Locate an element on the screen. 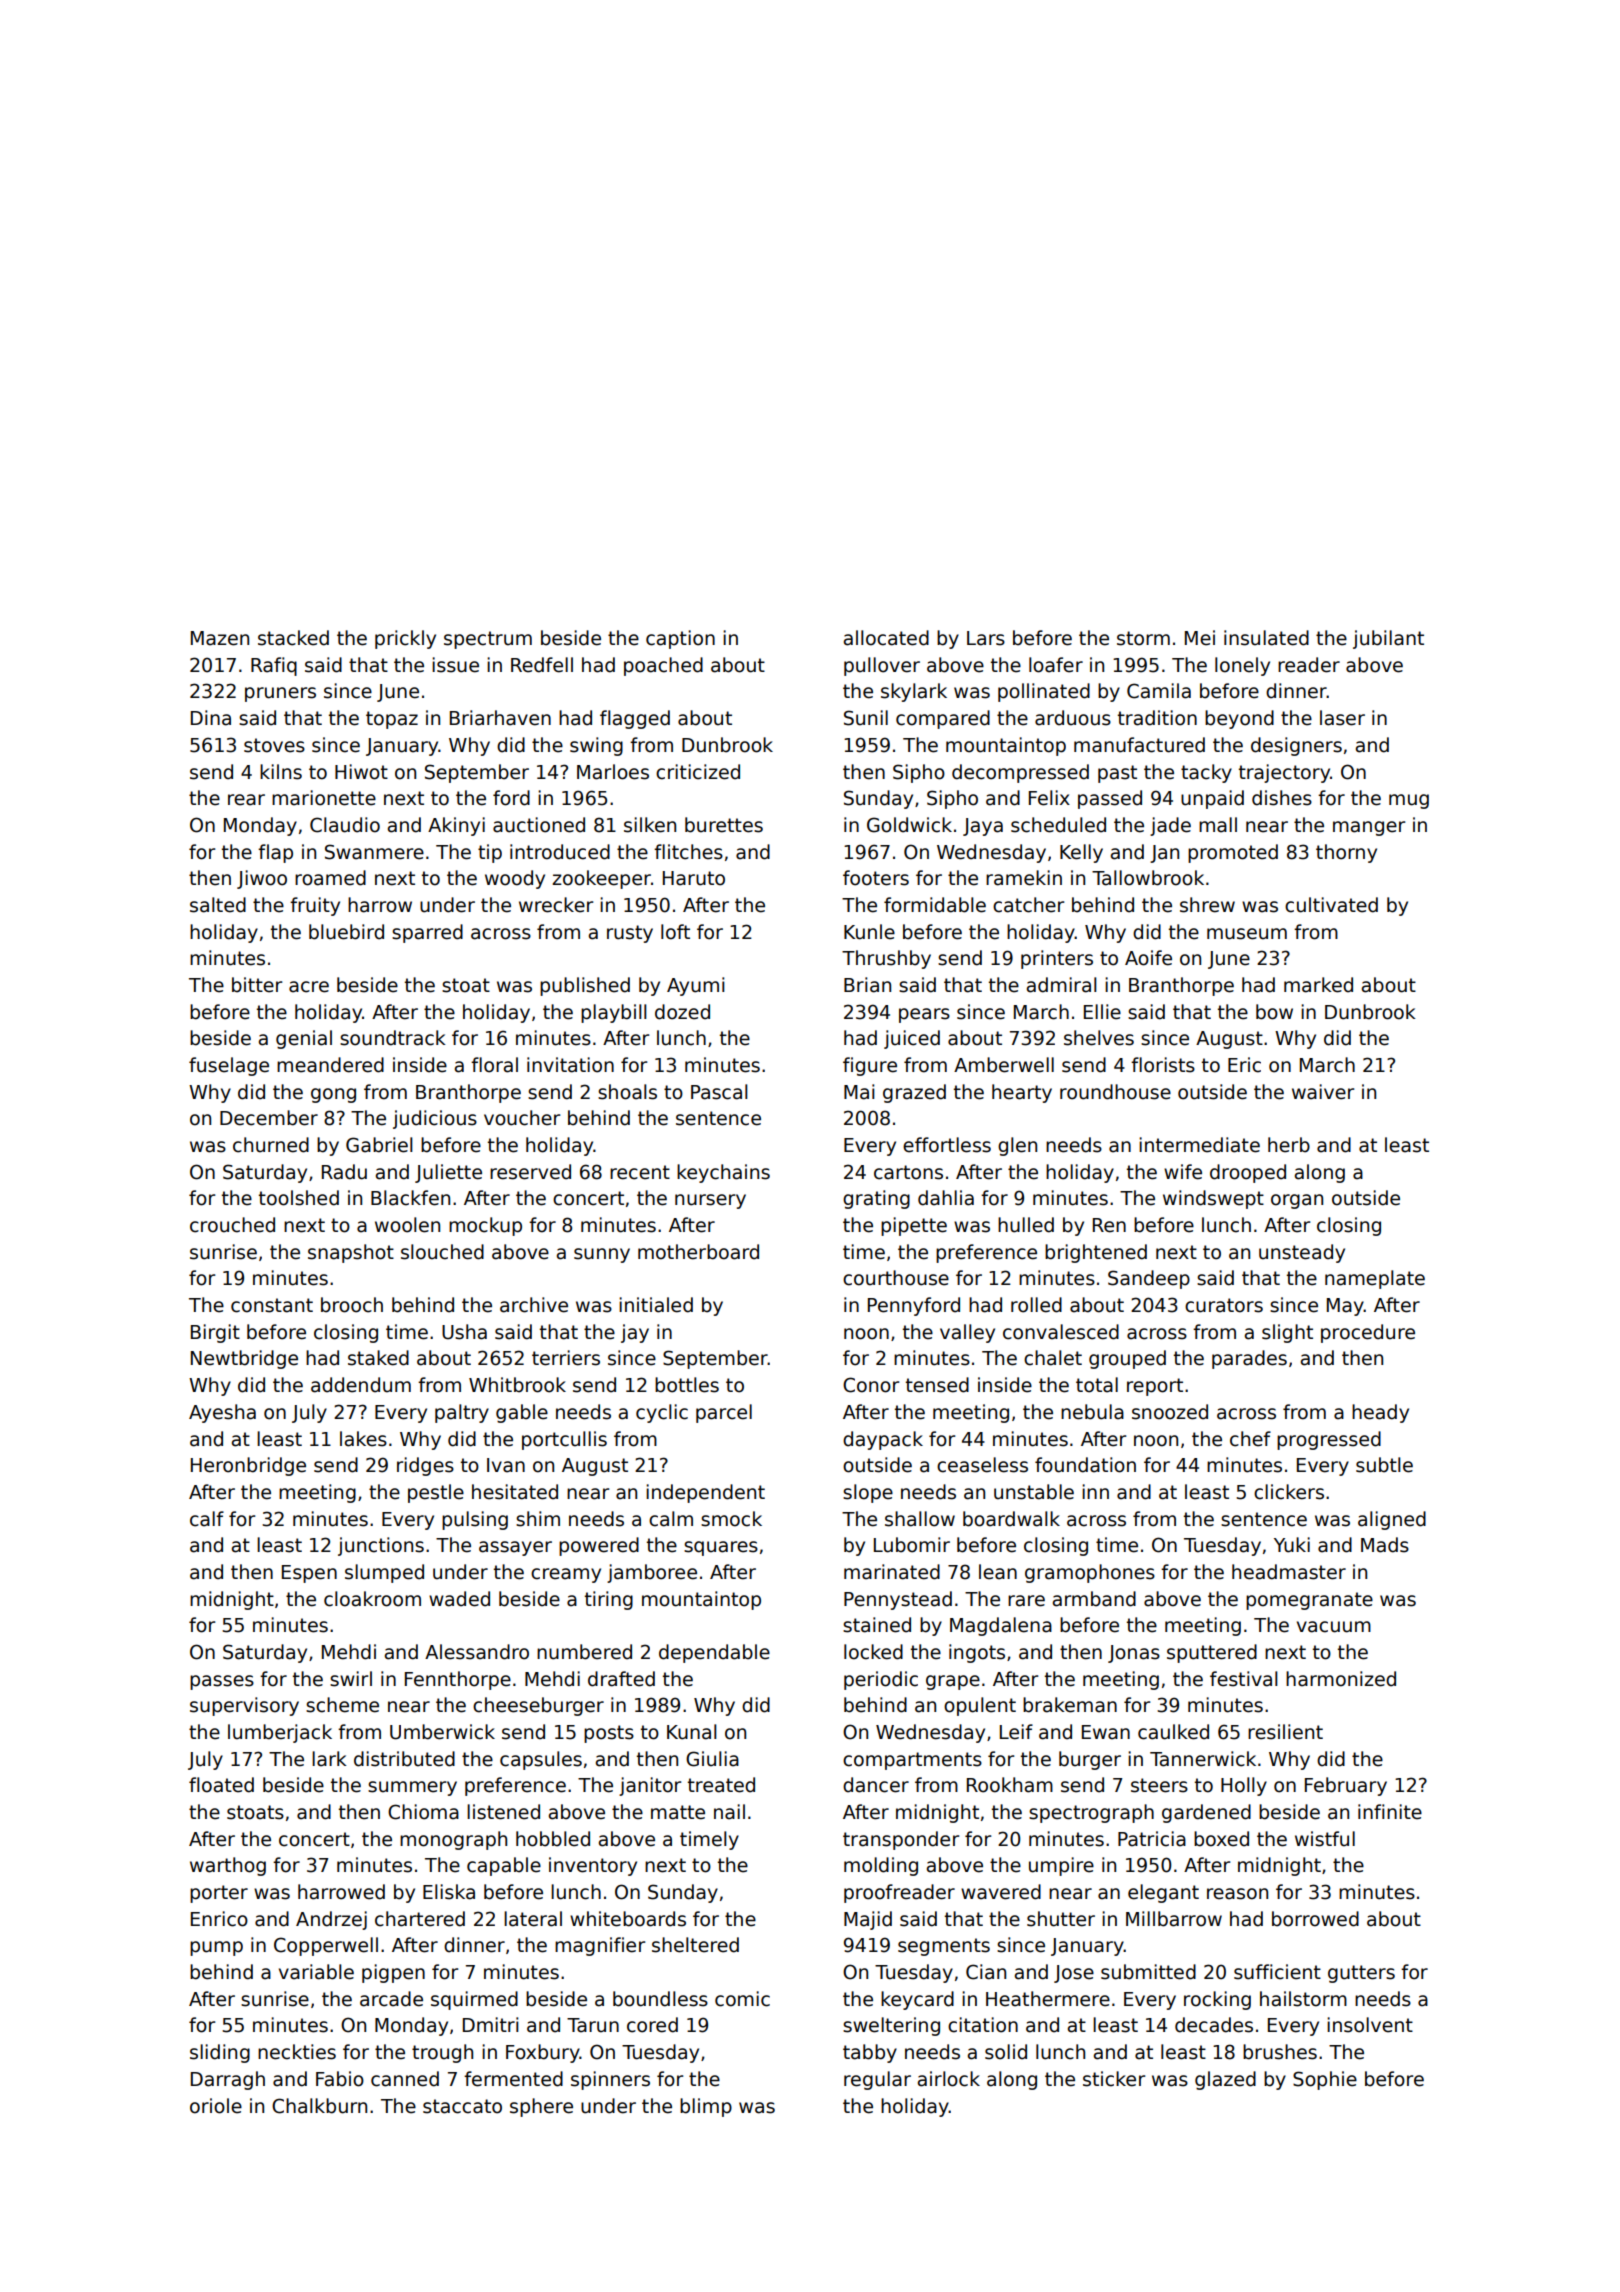  jubilant is located at coordinates (1388, 639).
